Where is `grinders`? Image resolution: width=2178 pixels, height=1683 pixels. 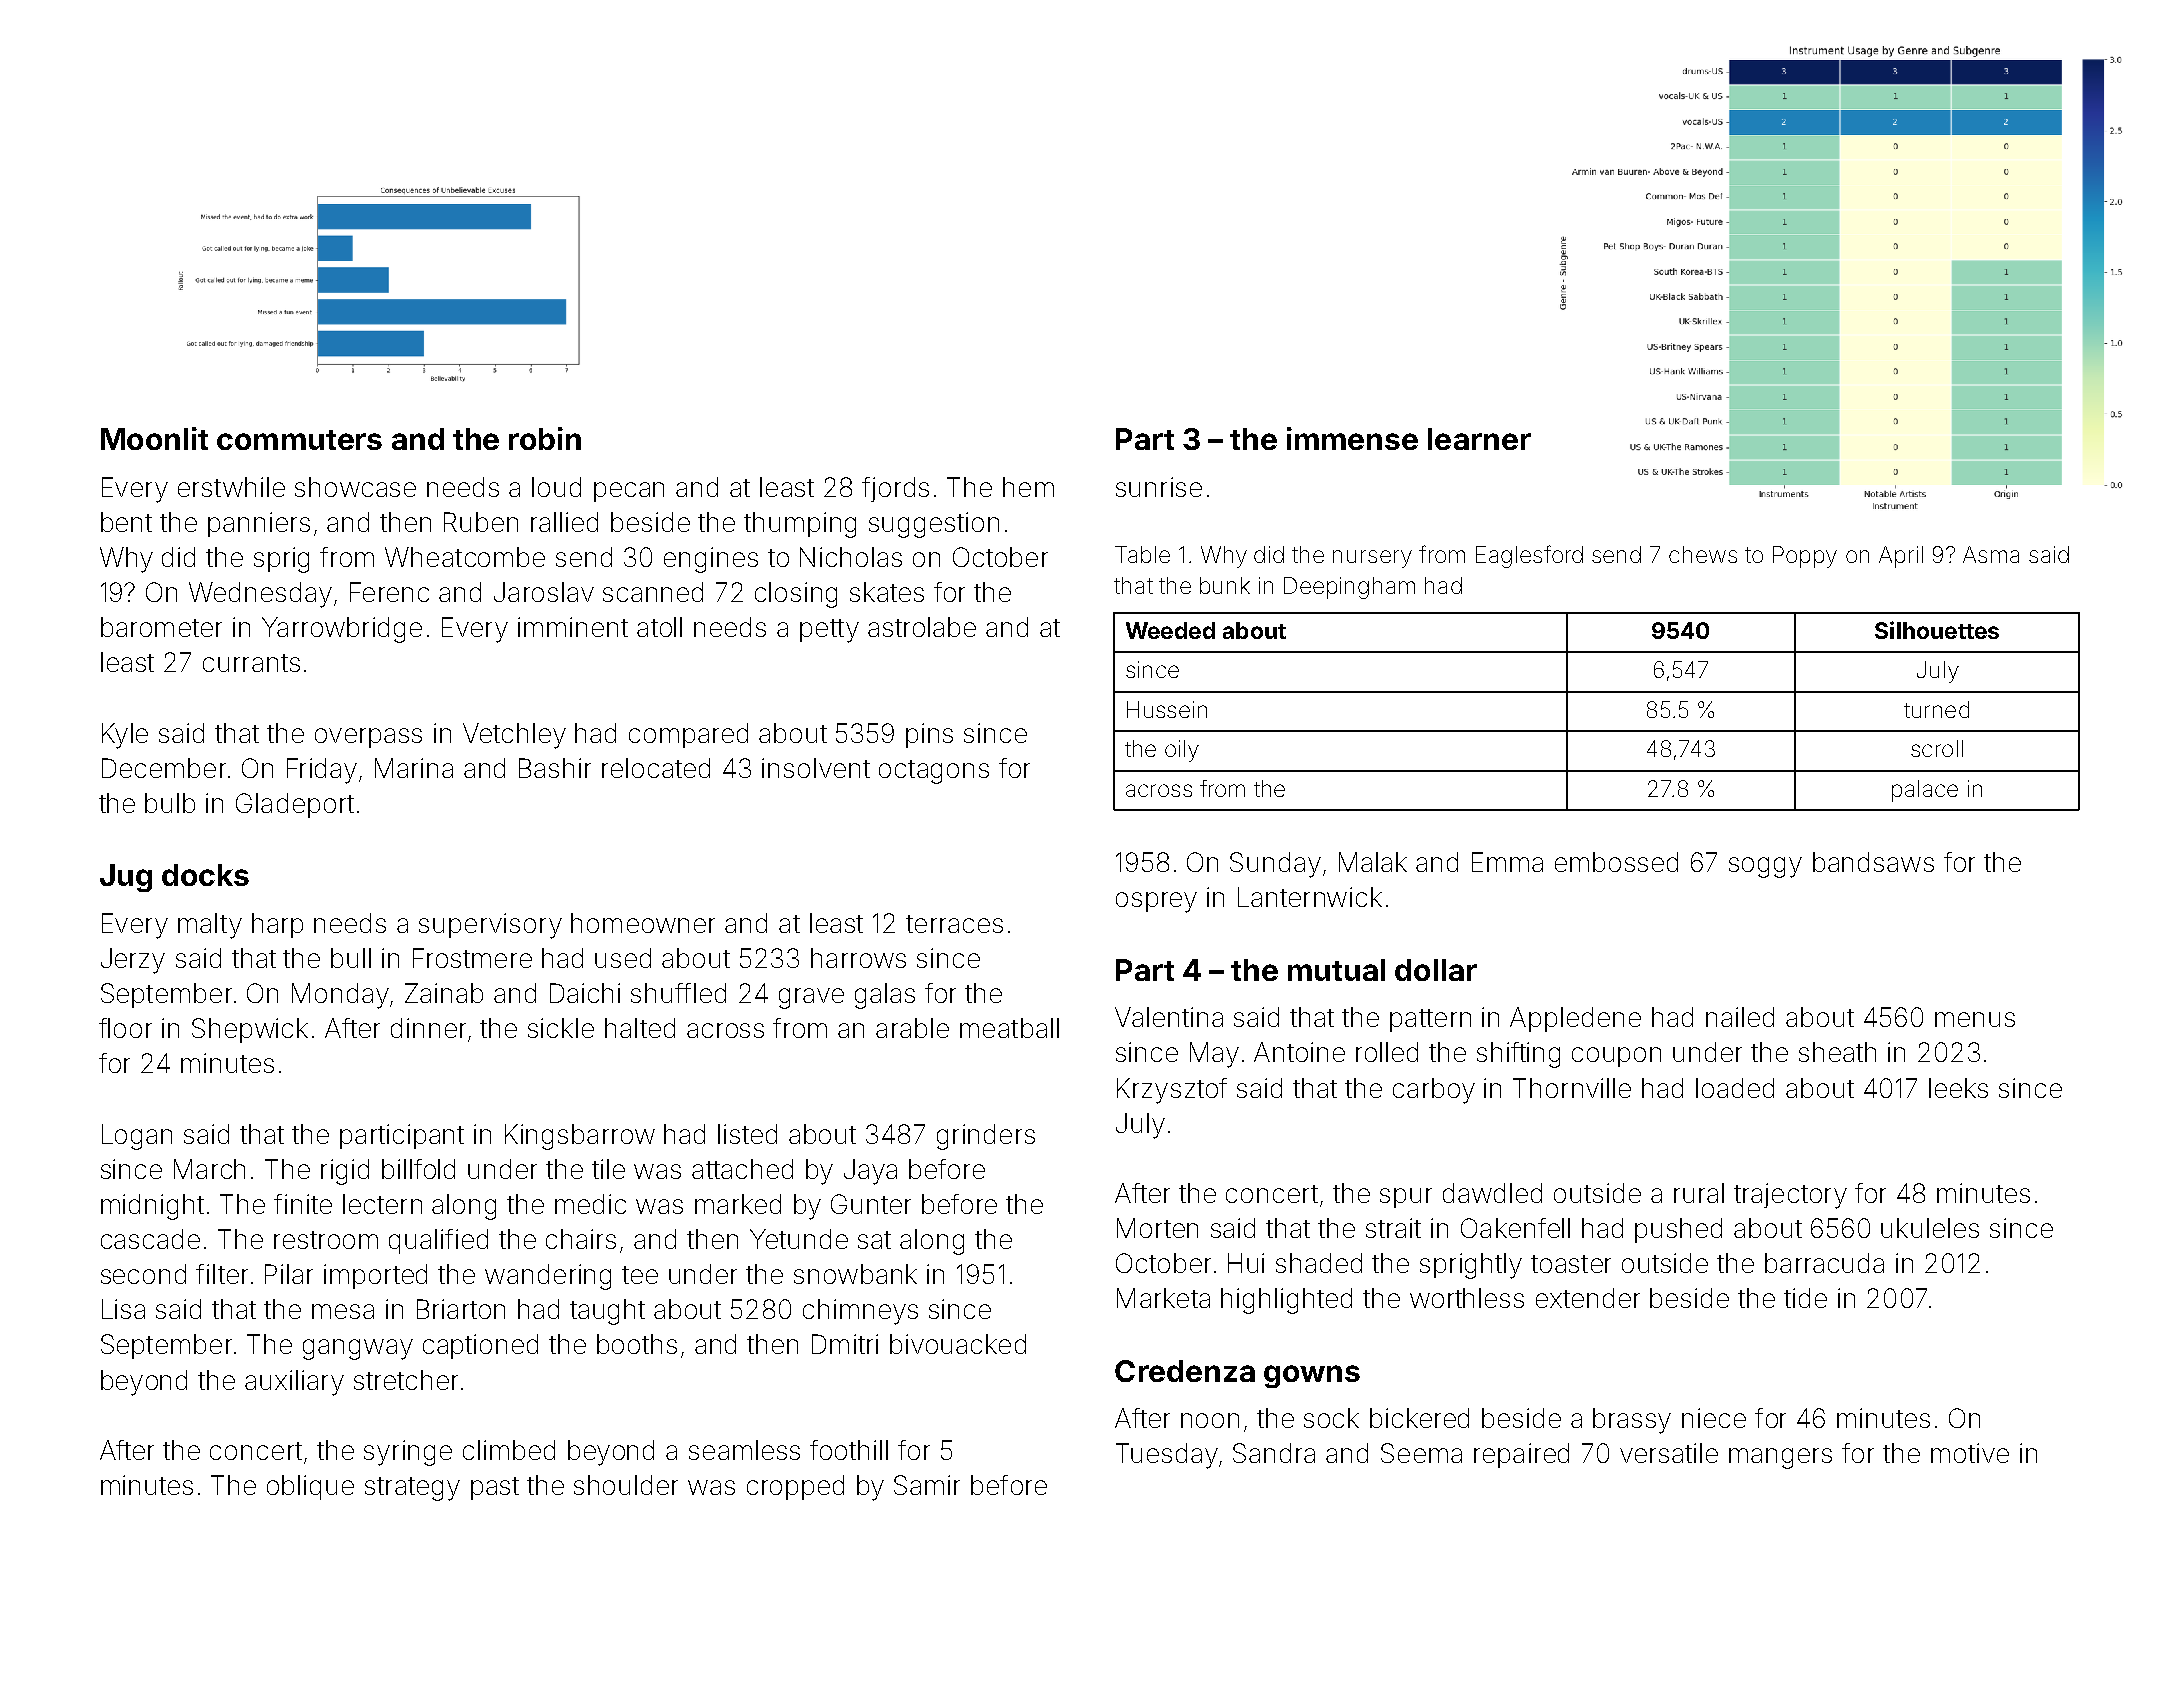 grinders is located at coordinates (986, 1137).
